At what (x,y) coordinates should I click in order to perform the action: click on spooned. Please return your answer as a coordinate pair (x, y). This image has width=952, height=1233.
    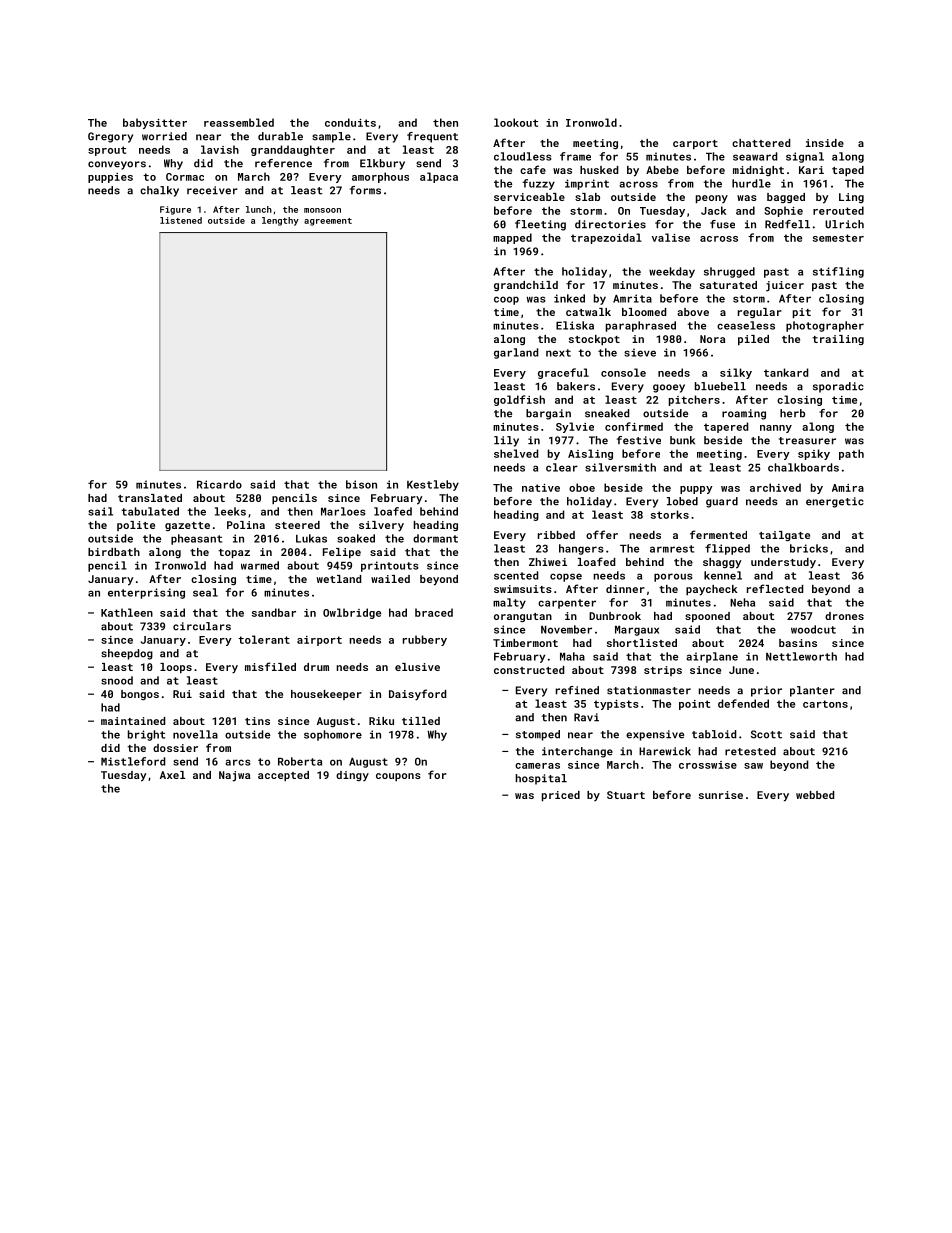
    Looking at the image, I should click on (707, 617).
